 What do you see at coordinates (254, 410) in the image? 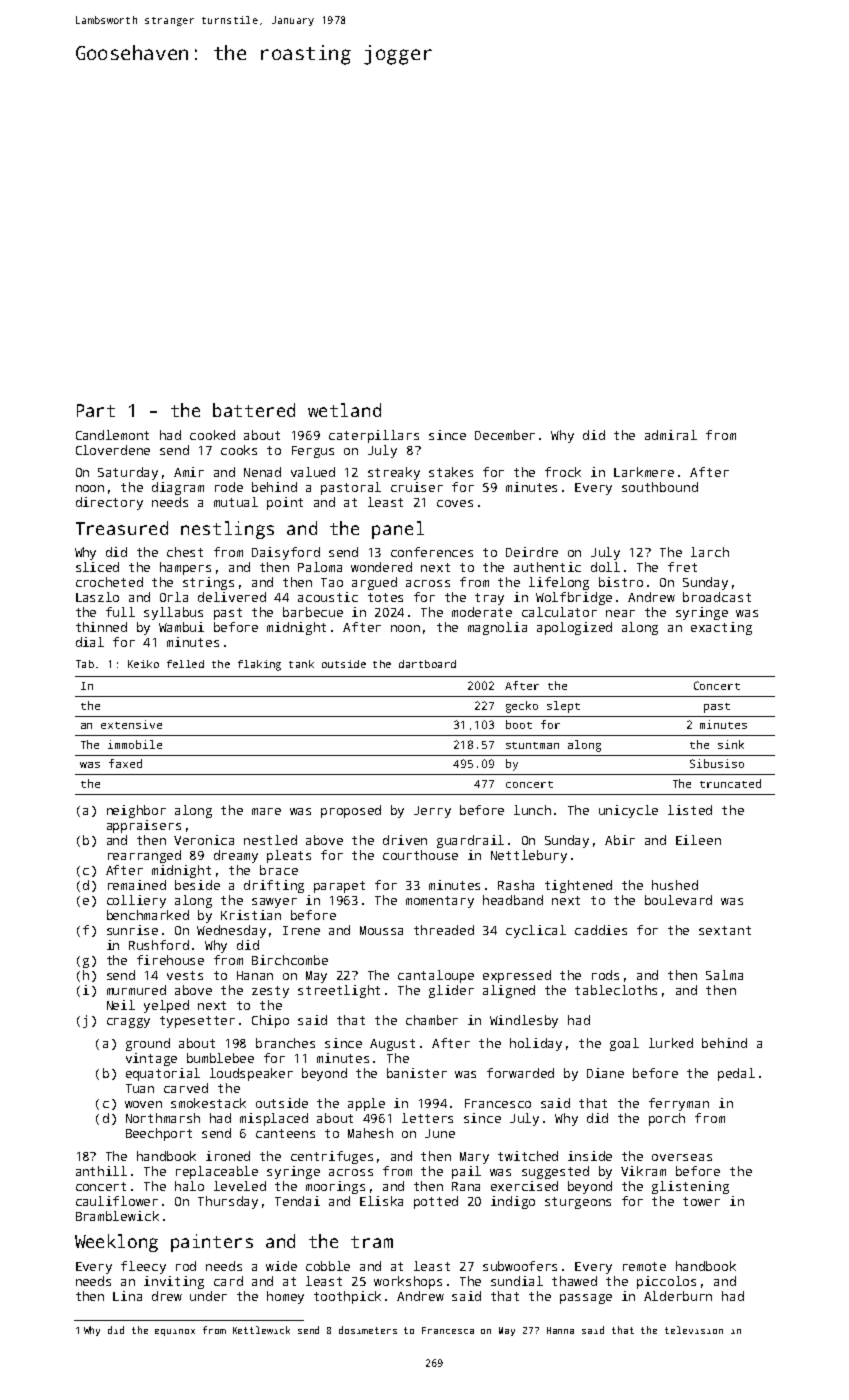
I see `battered` at bounding box center [254, 410].
